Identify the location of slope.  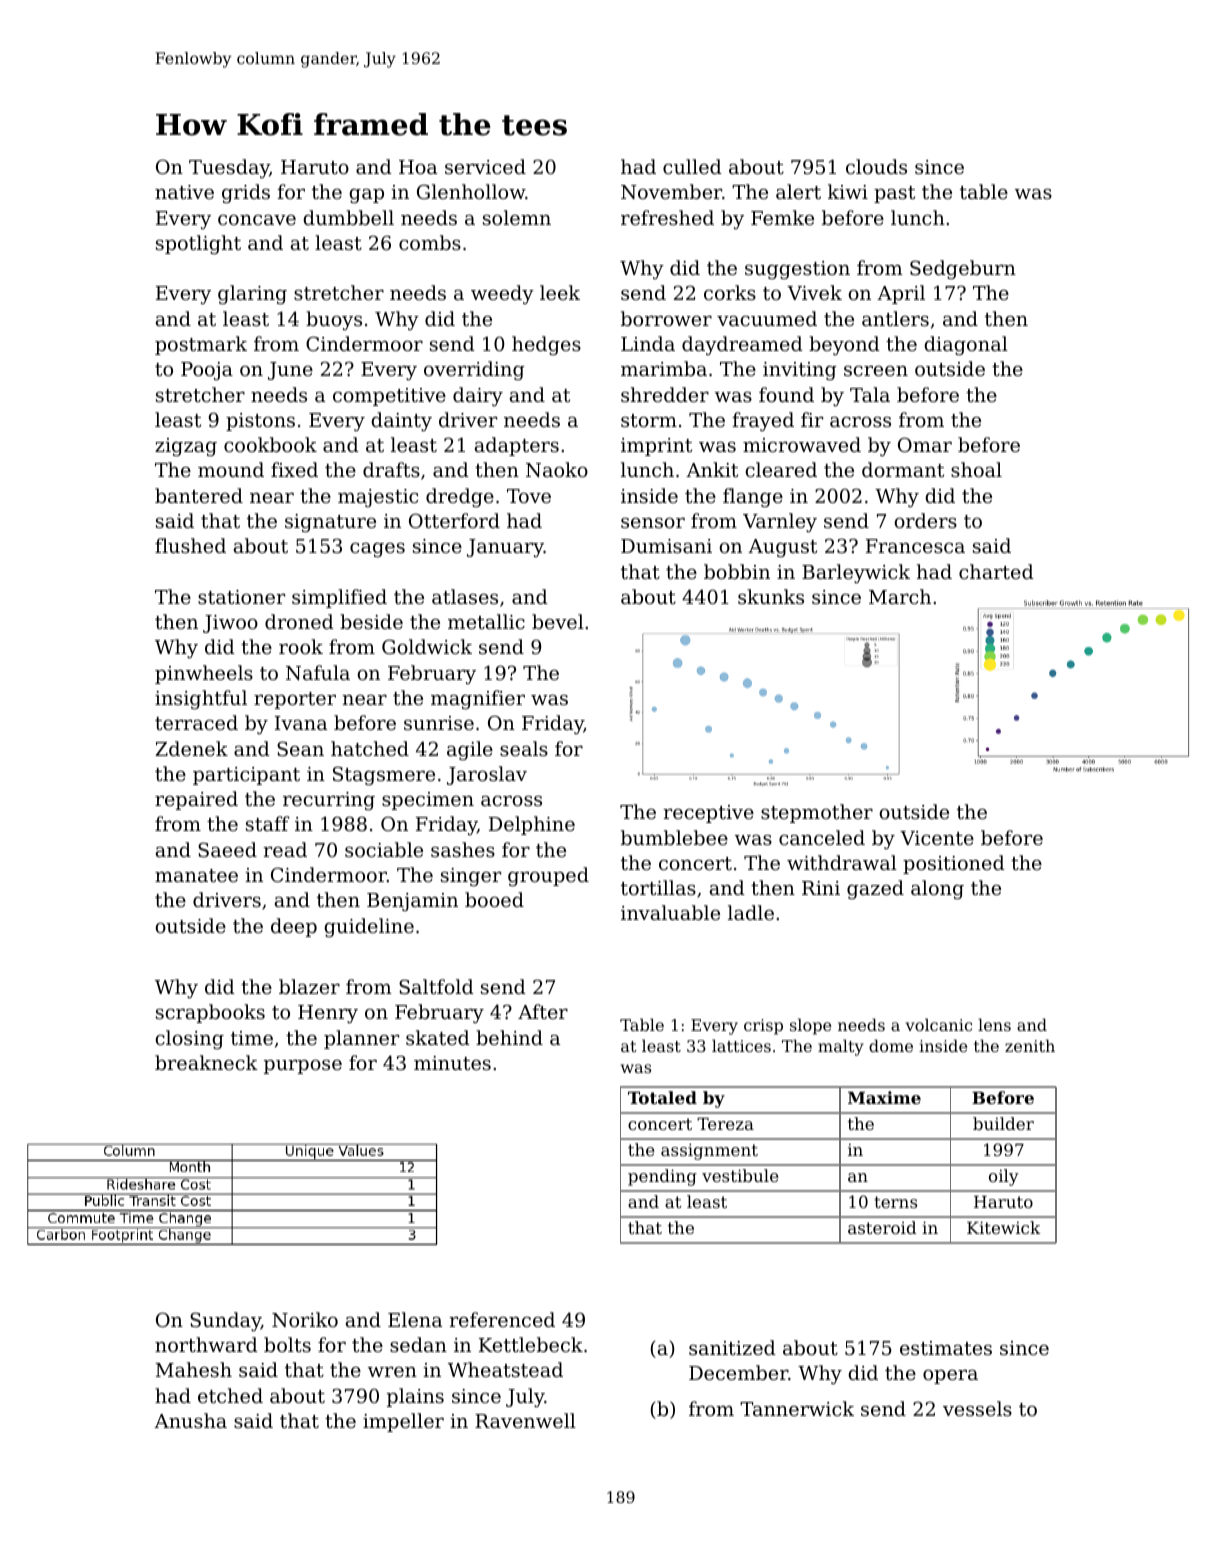
(810, 1026).
